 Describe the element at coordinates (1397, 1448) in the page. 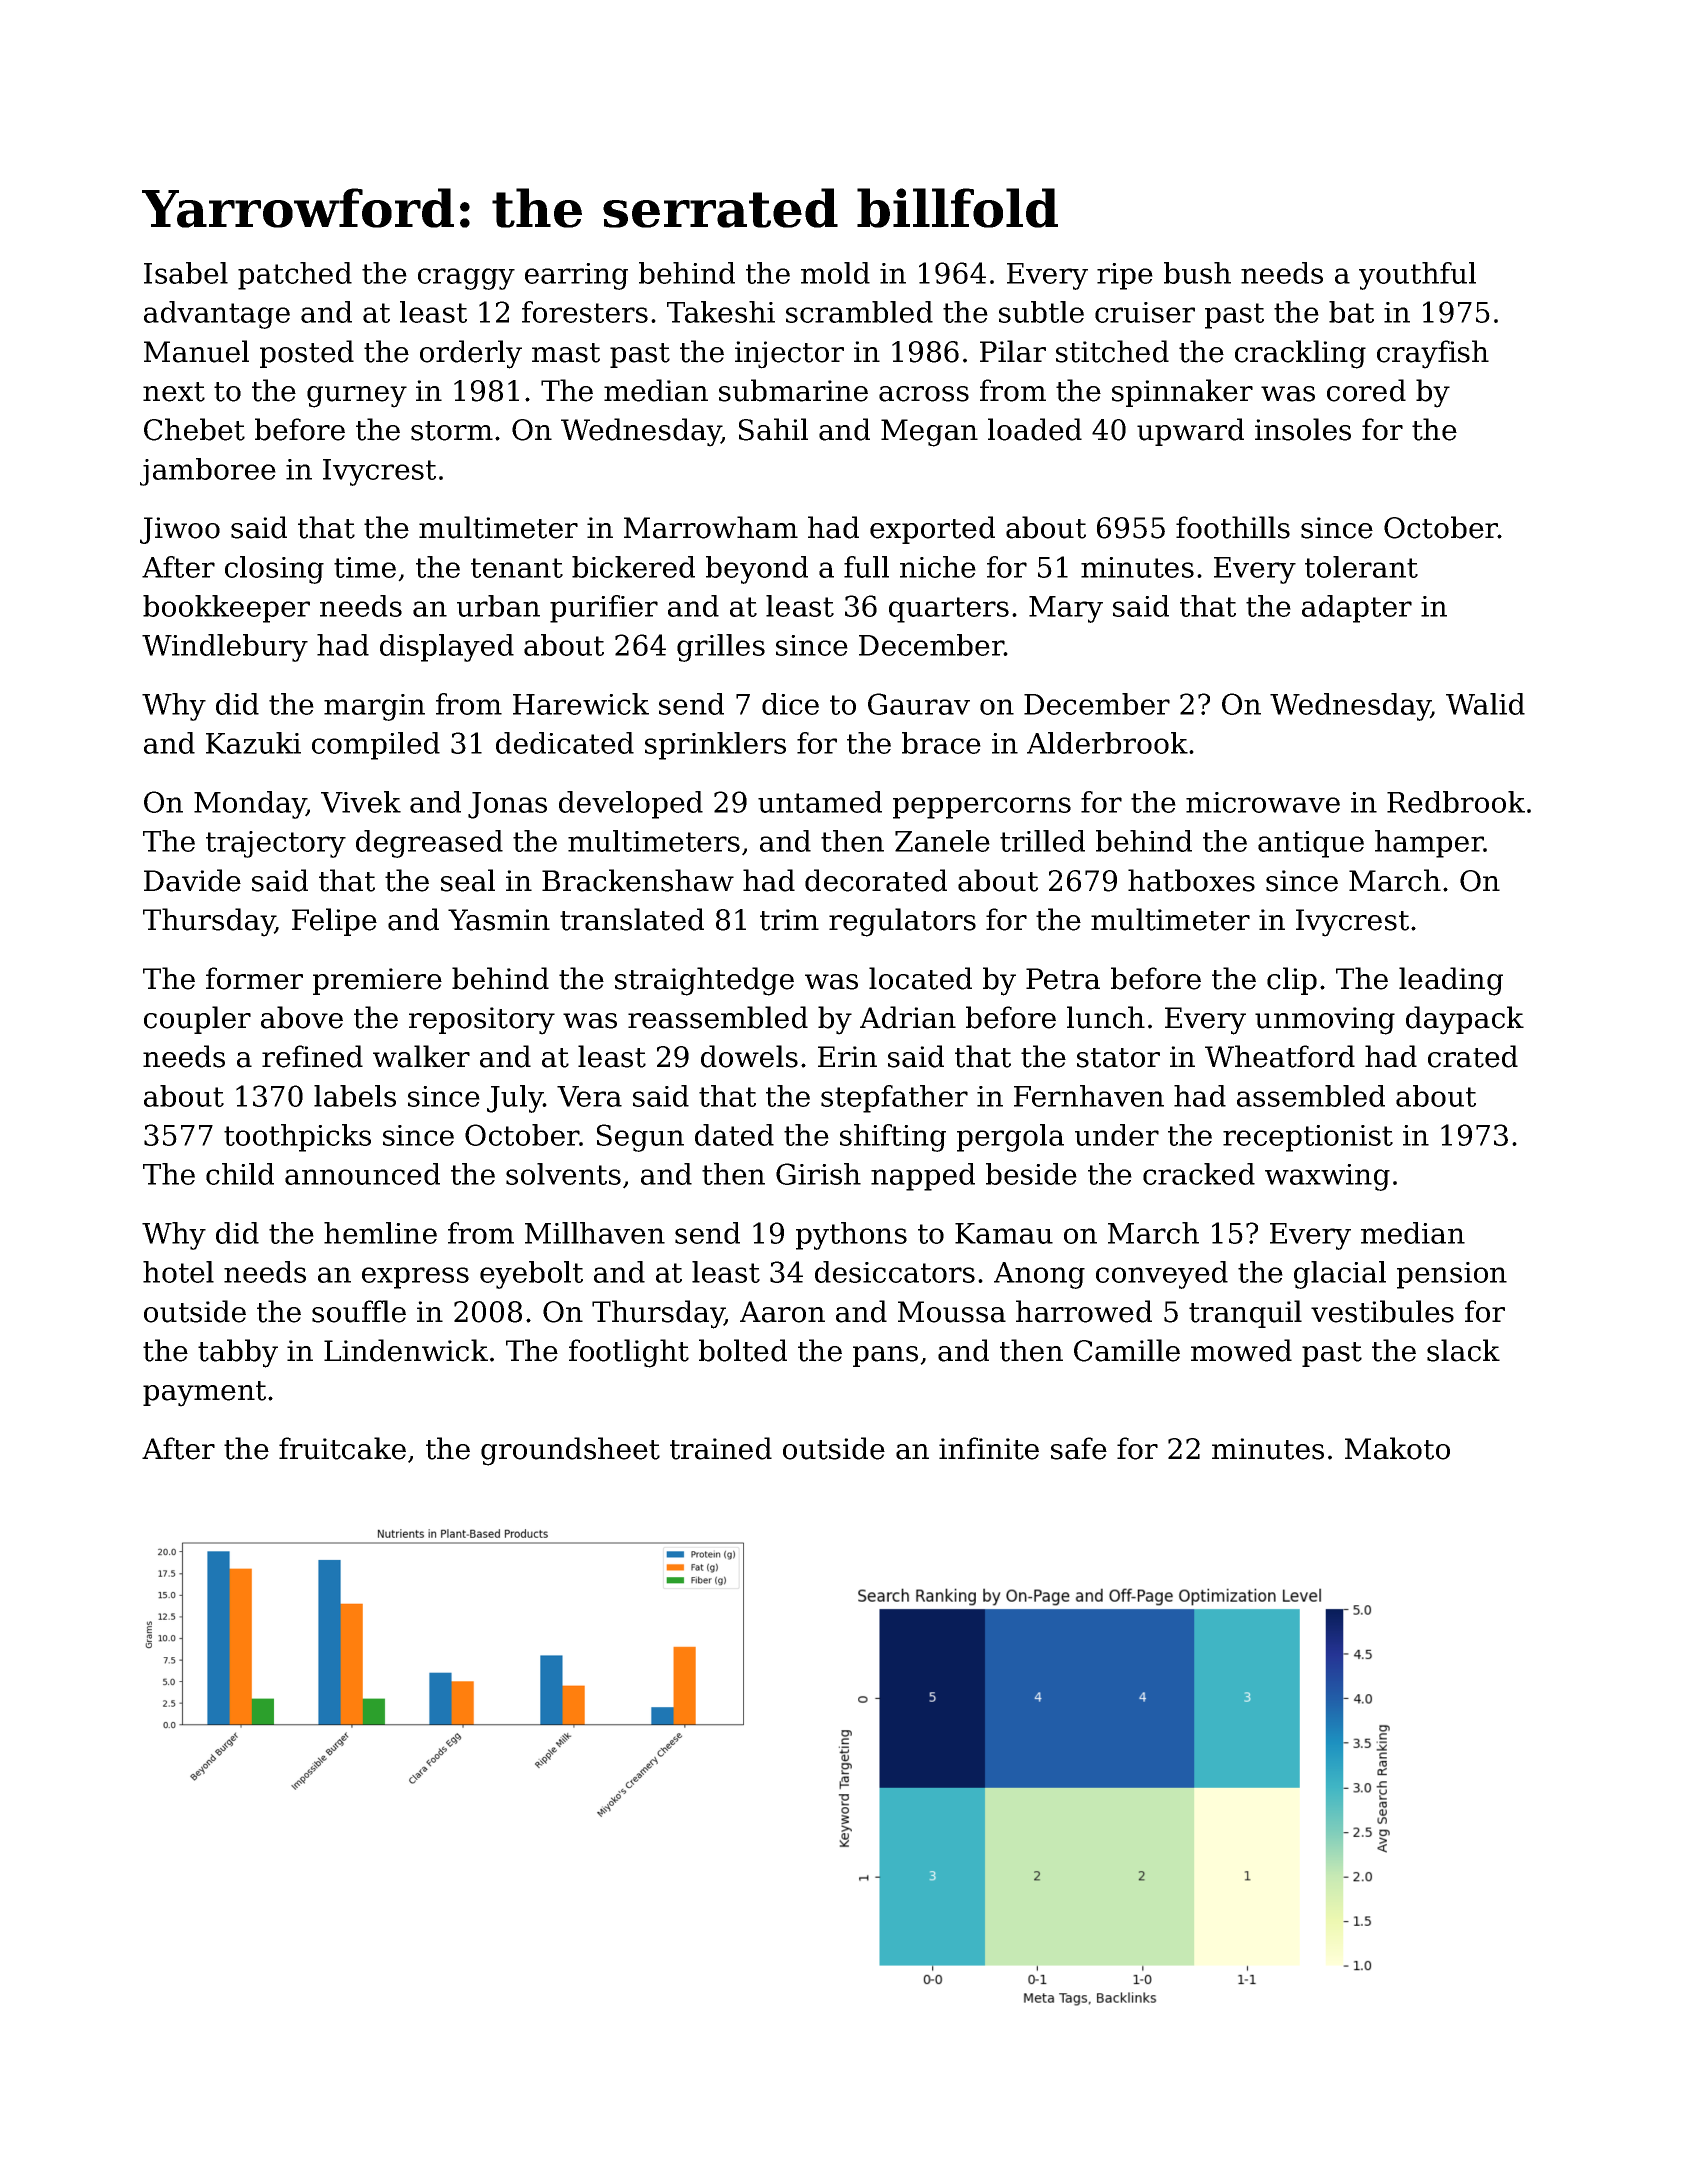

I see `Makoto` at that location.
